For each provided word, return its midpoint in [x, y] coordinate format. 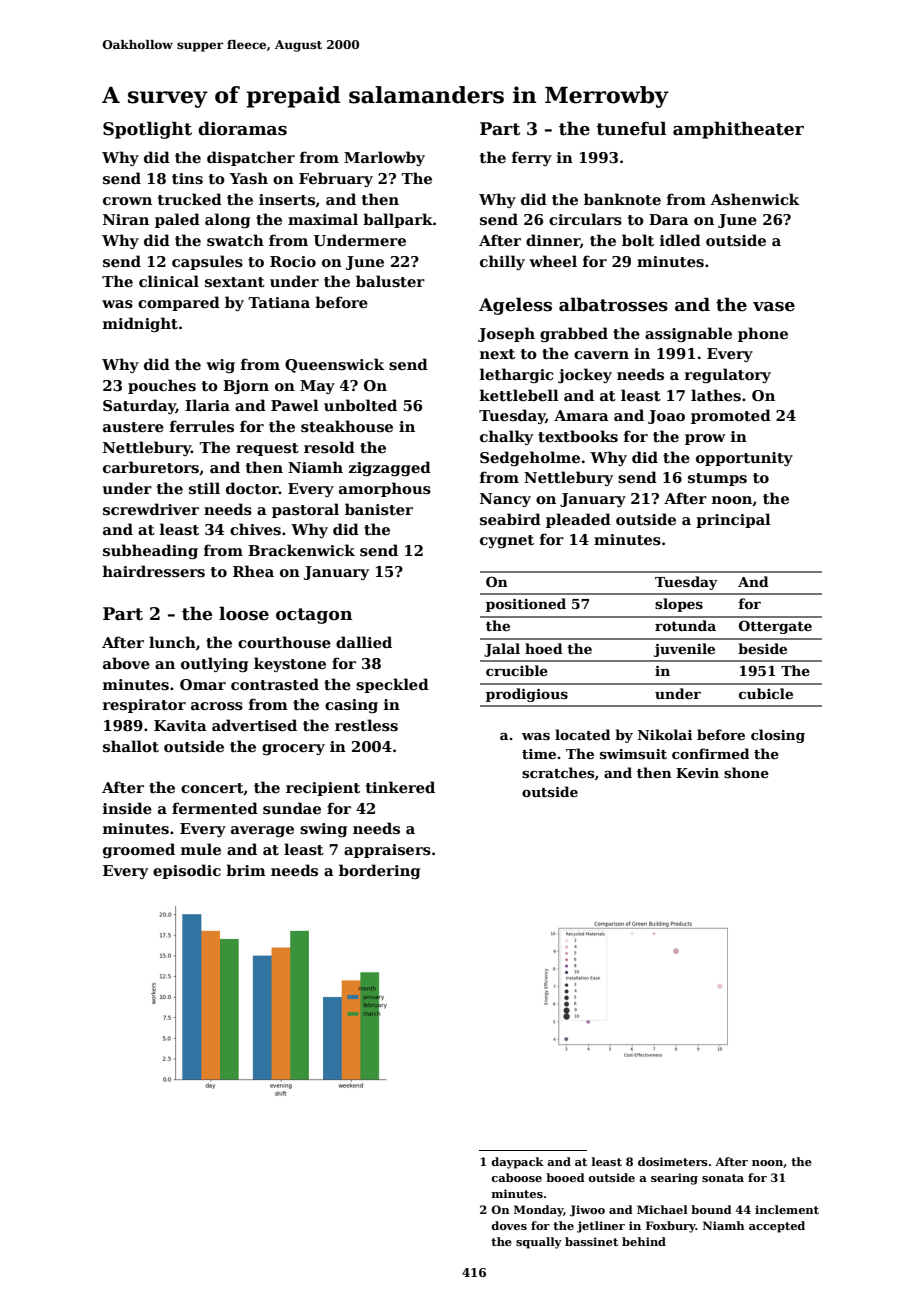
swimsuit [633, 754]
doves [509, 1225]
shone [746, 772]
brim [246, 870]
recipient [323, 789]
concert [212, 789]
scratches [558, 772]
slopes [679, 605]
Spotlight [147, 130]
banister [379, 509]
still [204, 488]
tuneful [631, 128]
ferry [532, 158]
